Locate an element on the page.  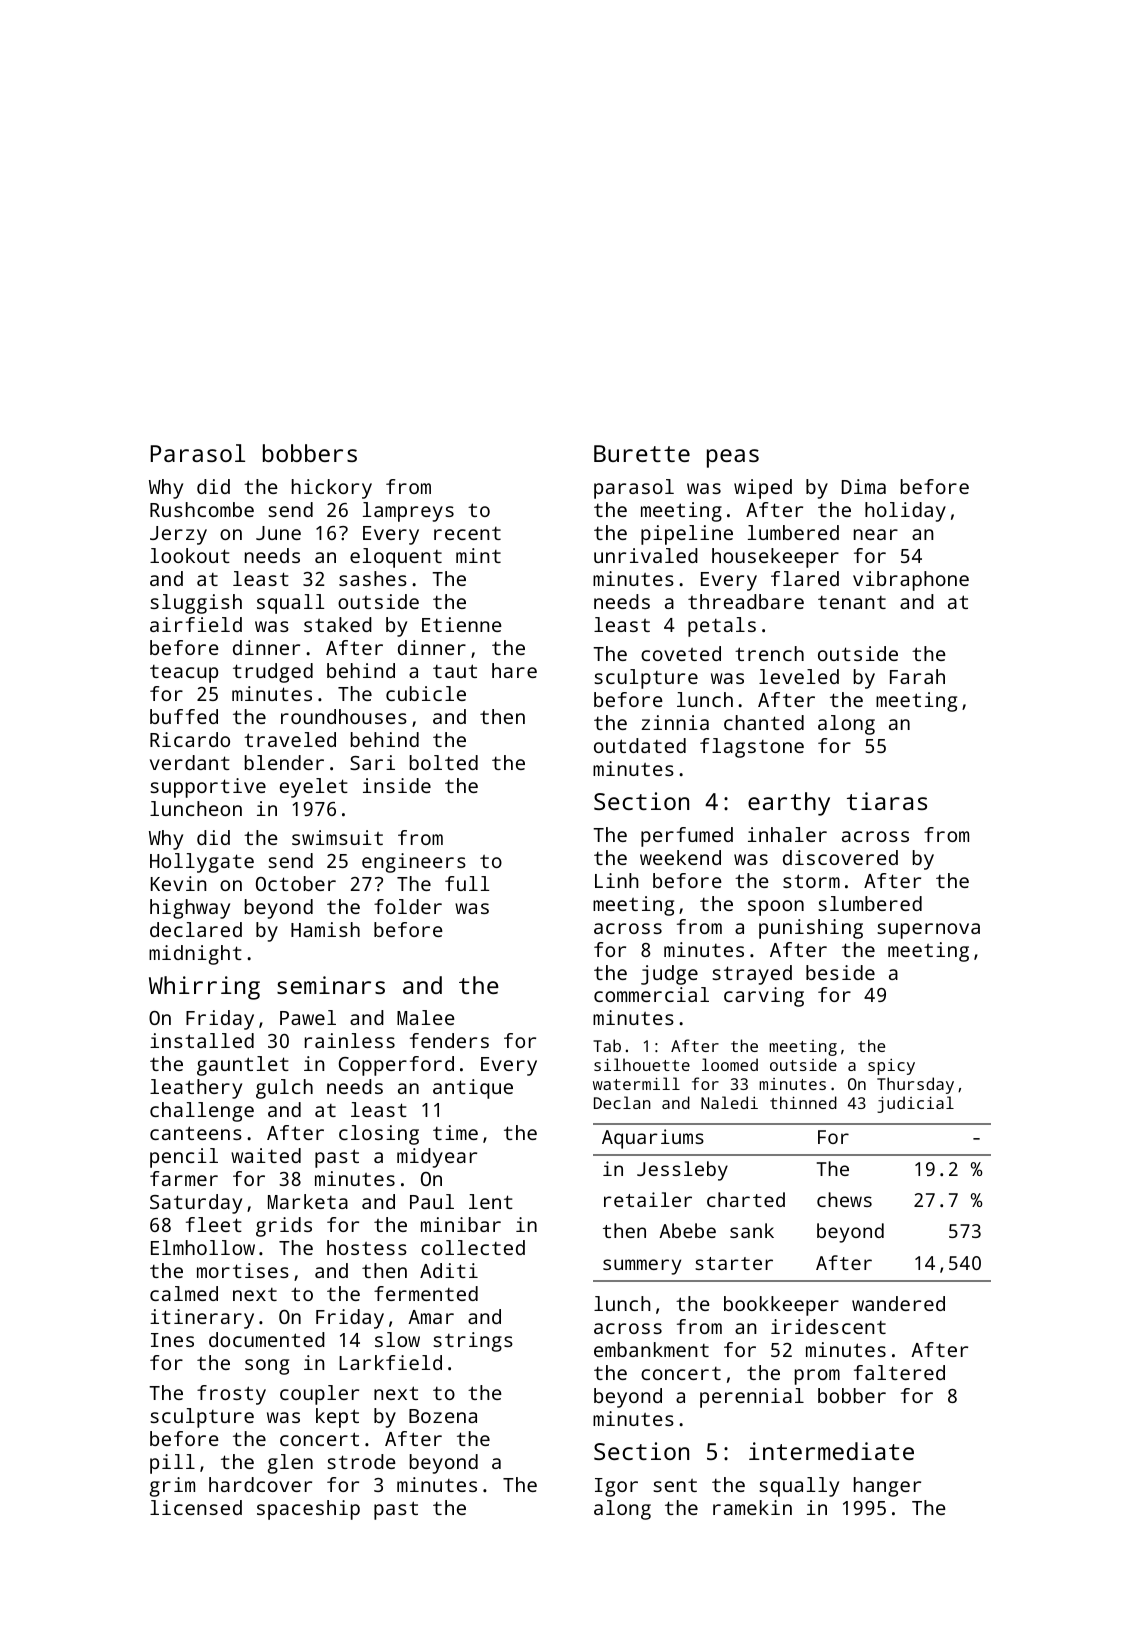
sent is located at coordinates (675, 1485).
